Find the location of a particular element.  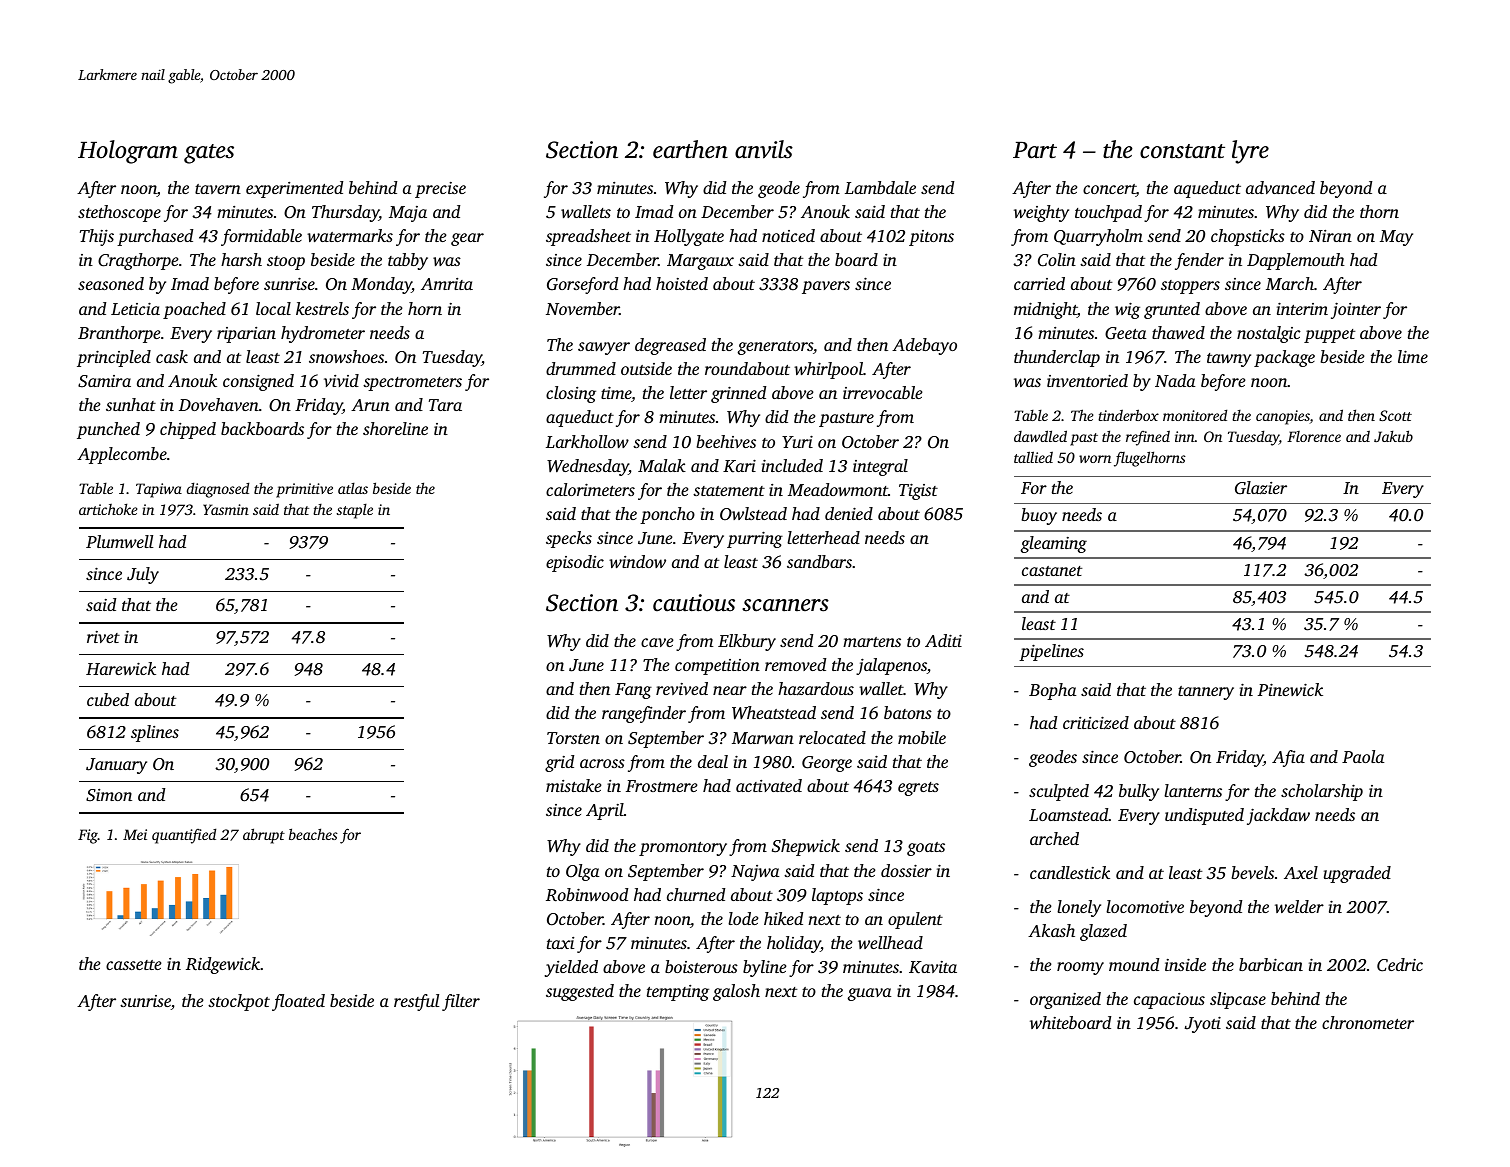

Ridgewick is located at coordinates (223, 965).
